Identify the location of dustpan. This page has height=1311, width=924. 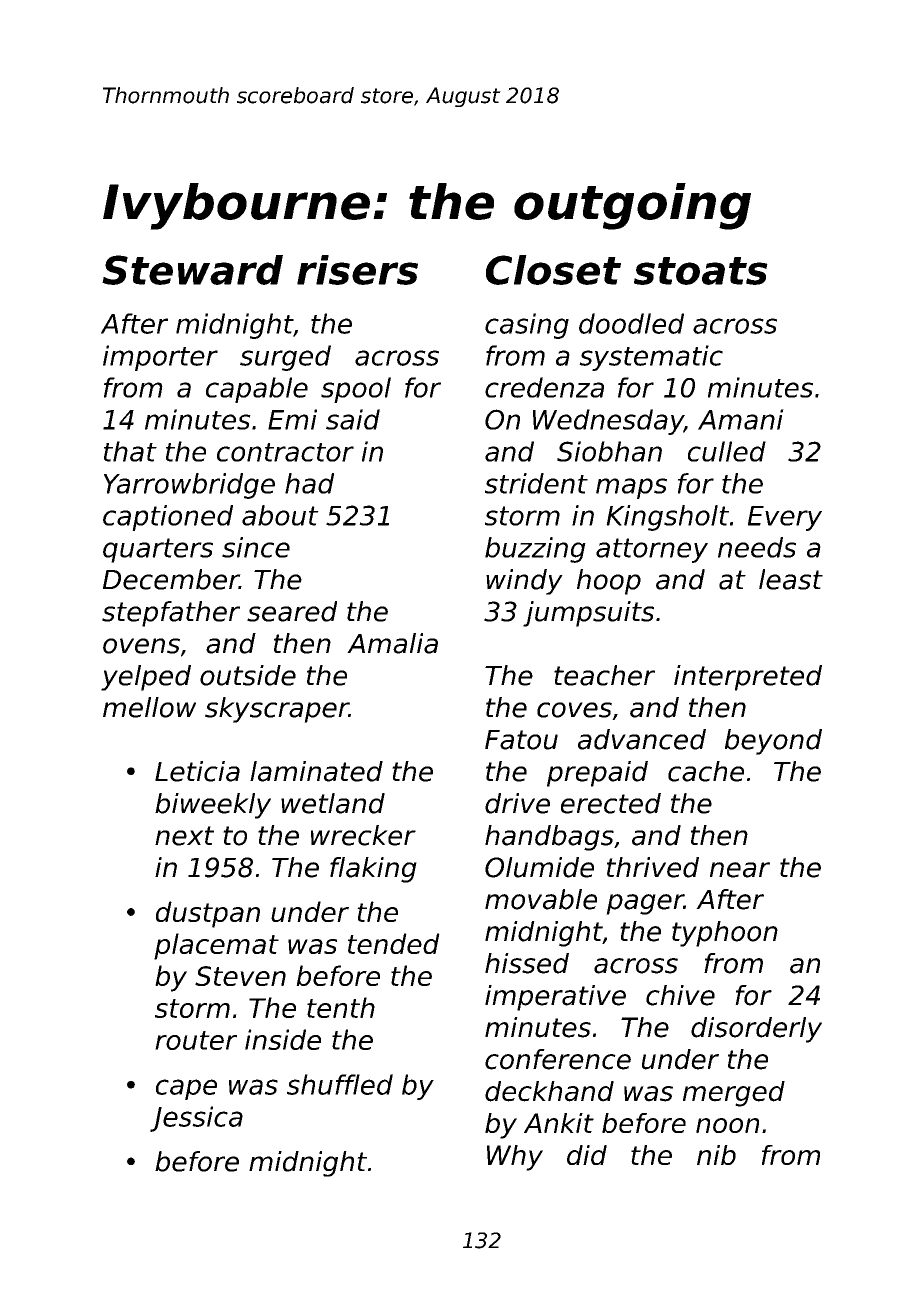
(208, 914).
